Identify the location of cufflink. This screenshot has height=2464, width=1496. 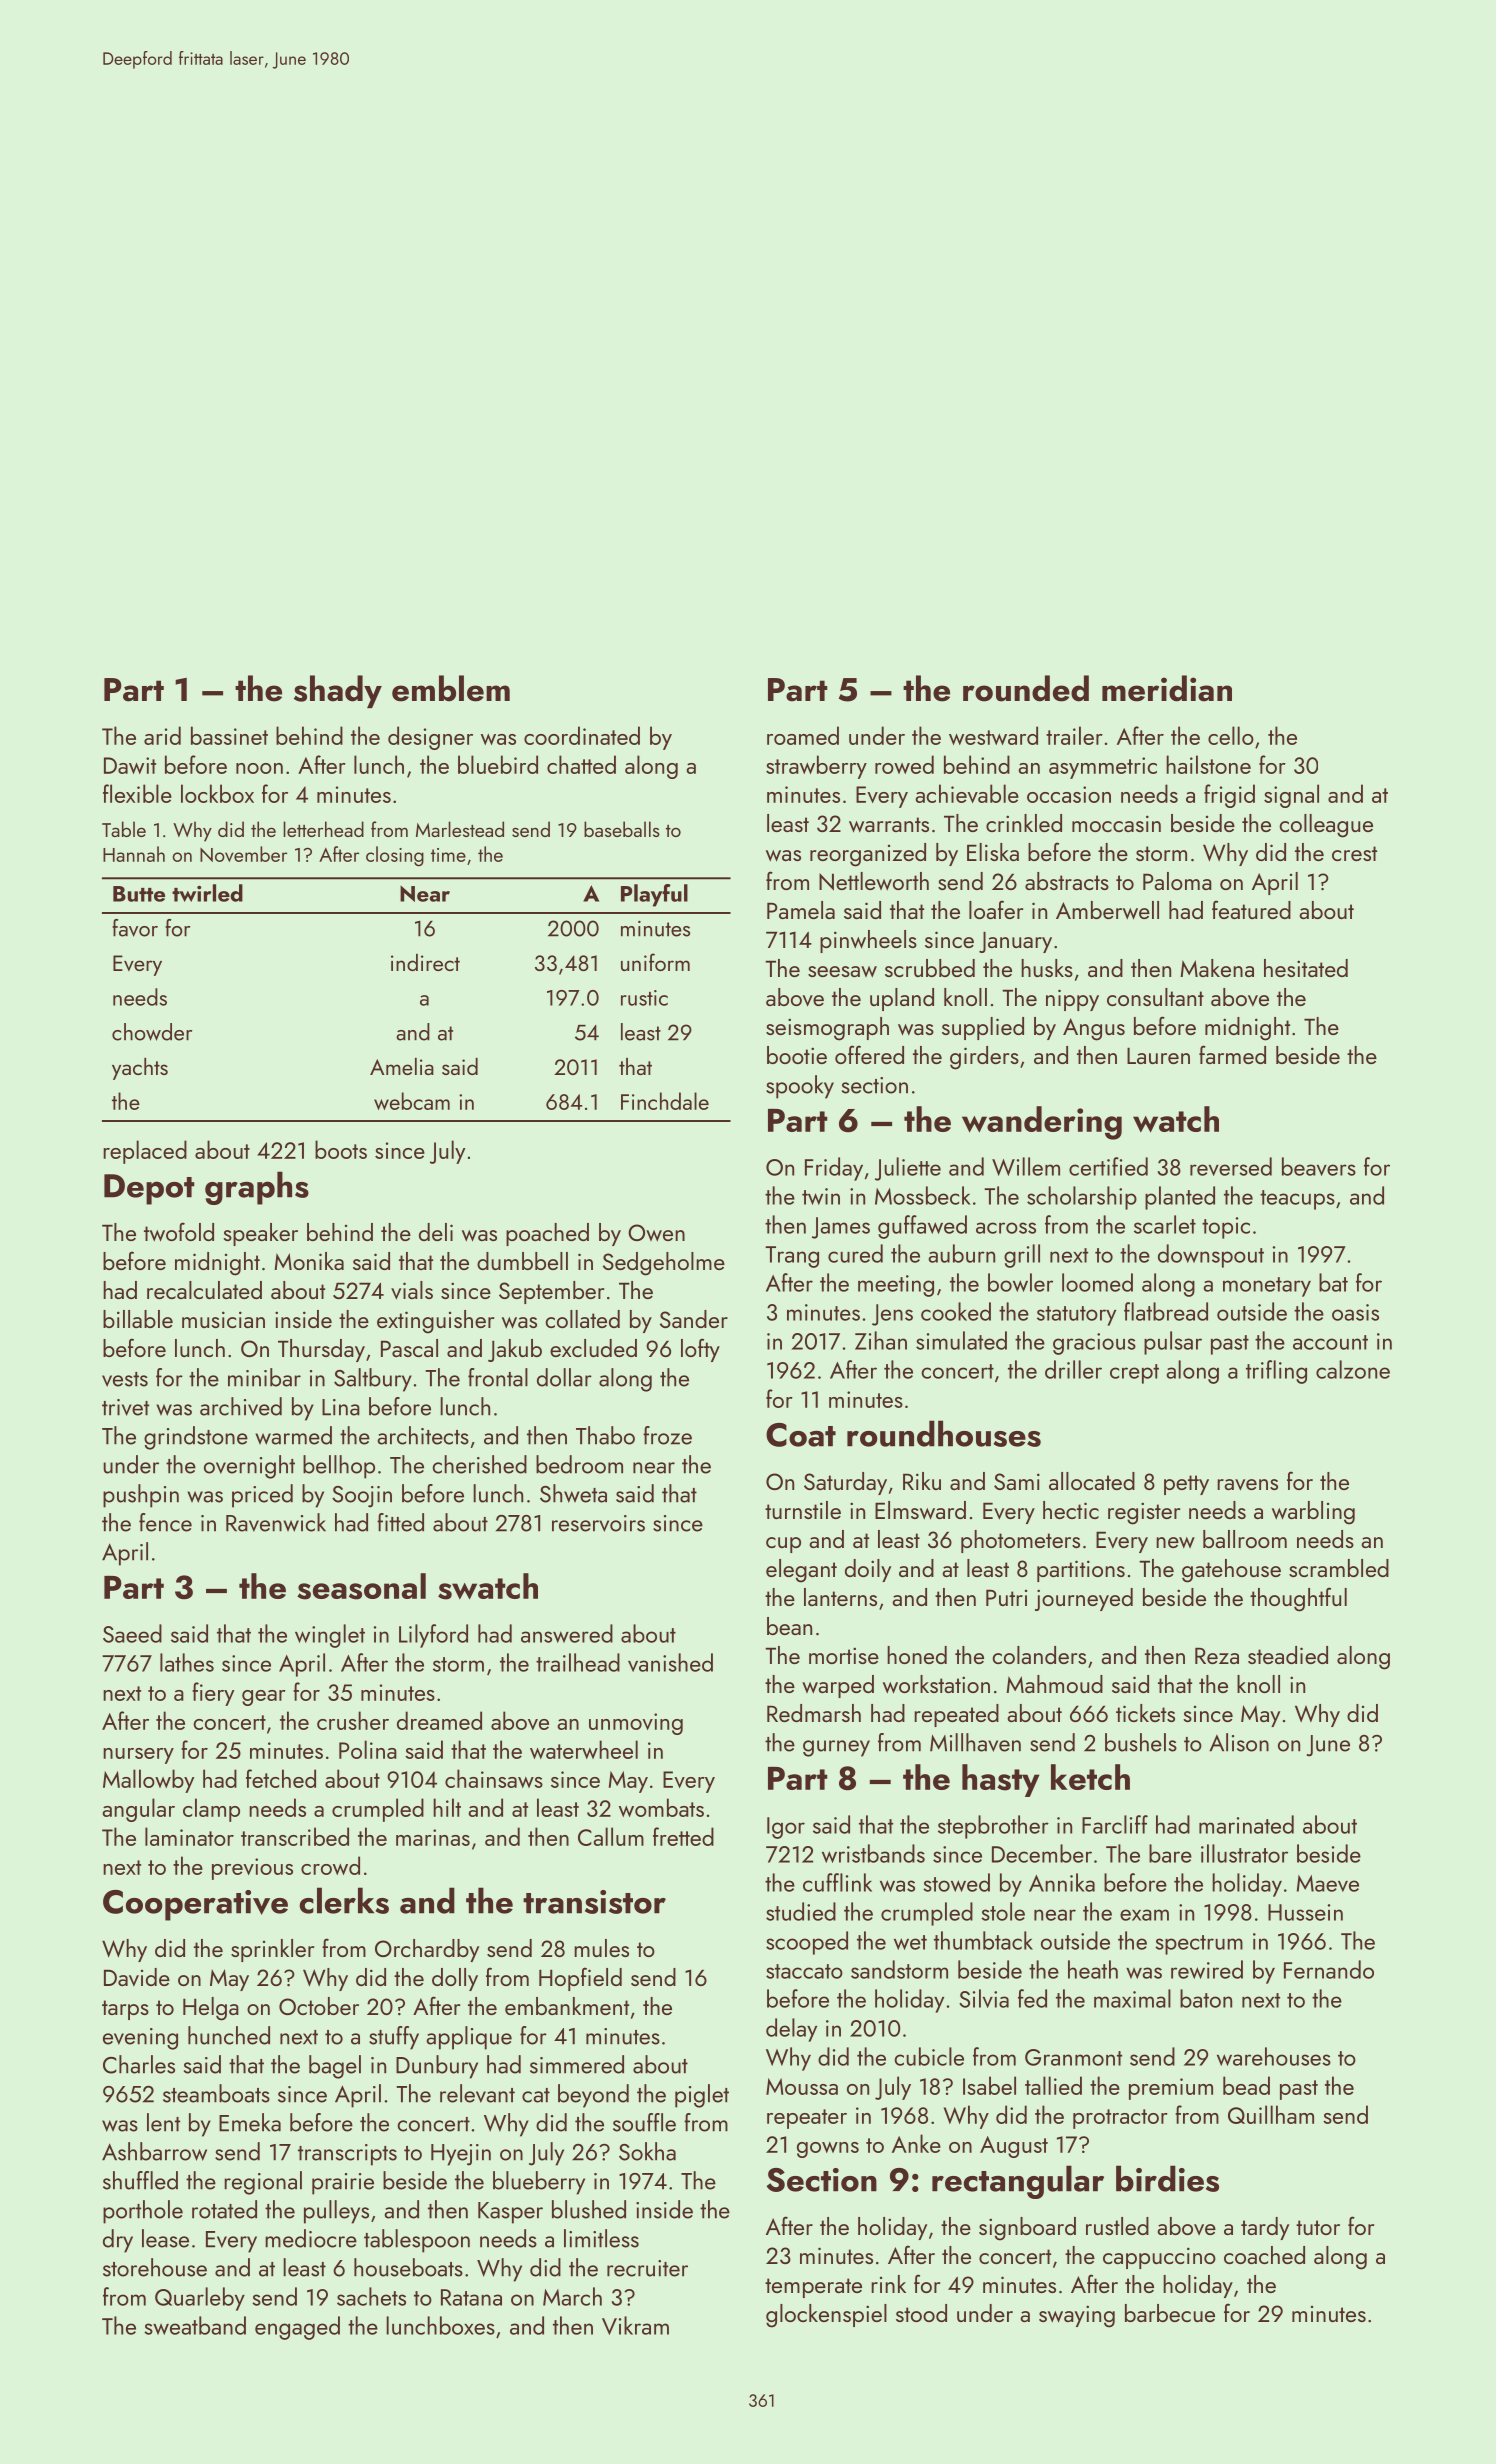
(837, 1882).
